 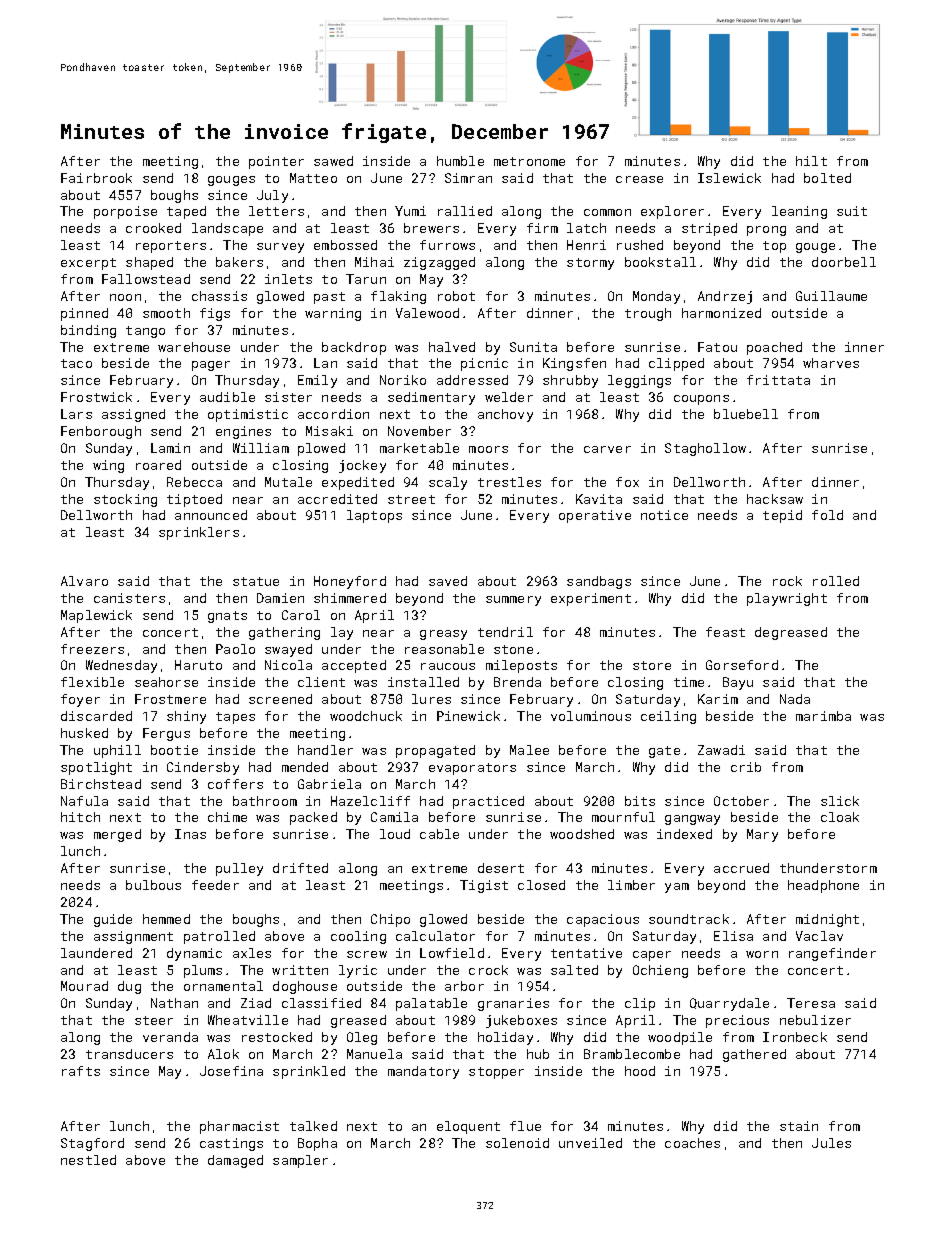 What do you see at coordinates (256, 581) in the page?
I see `statue` at bounding box center [256, 581].
